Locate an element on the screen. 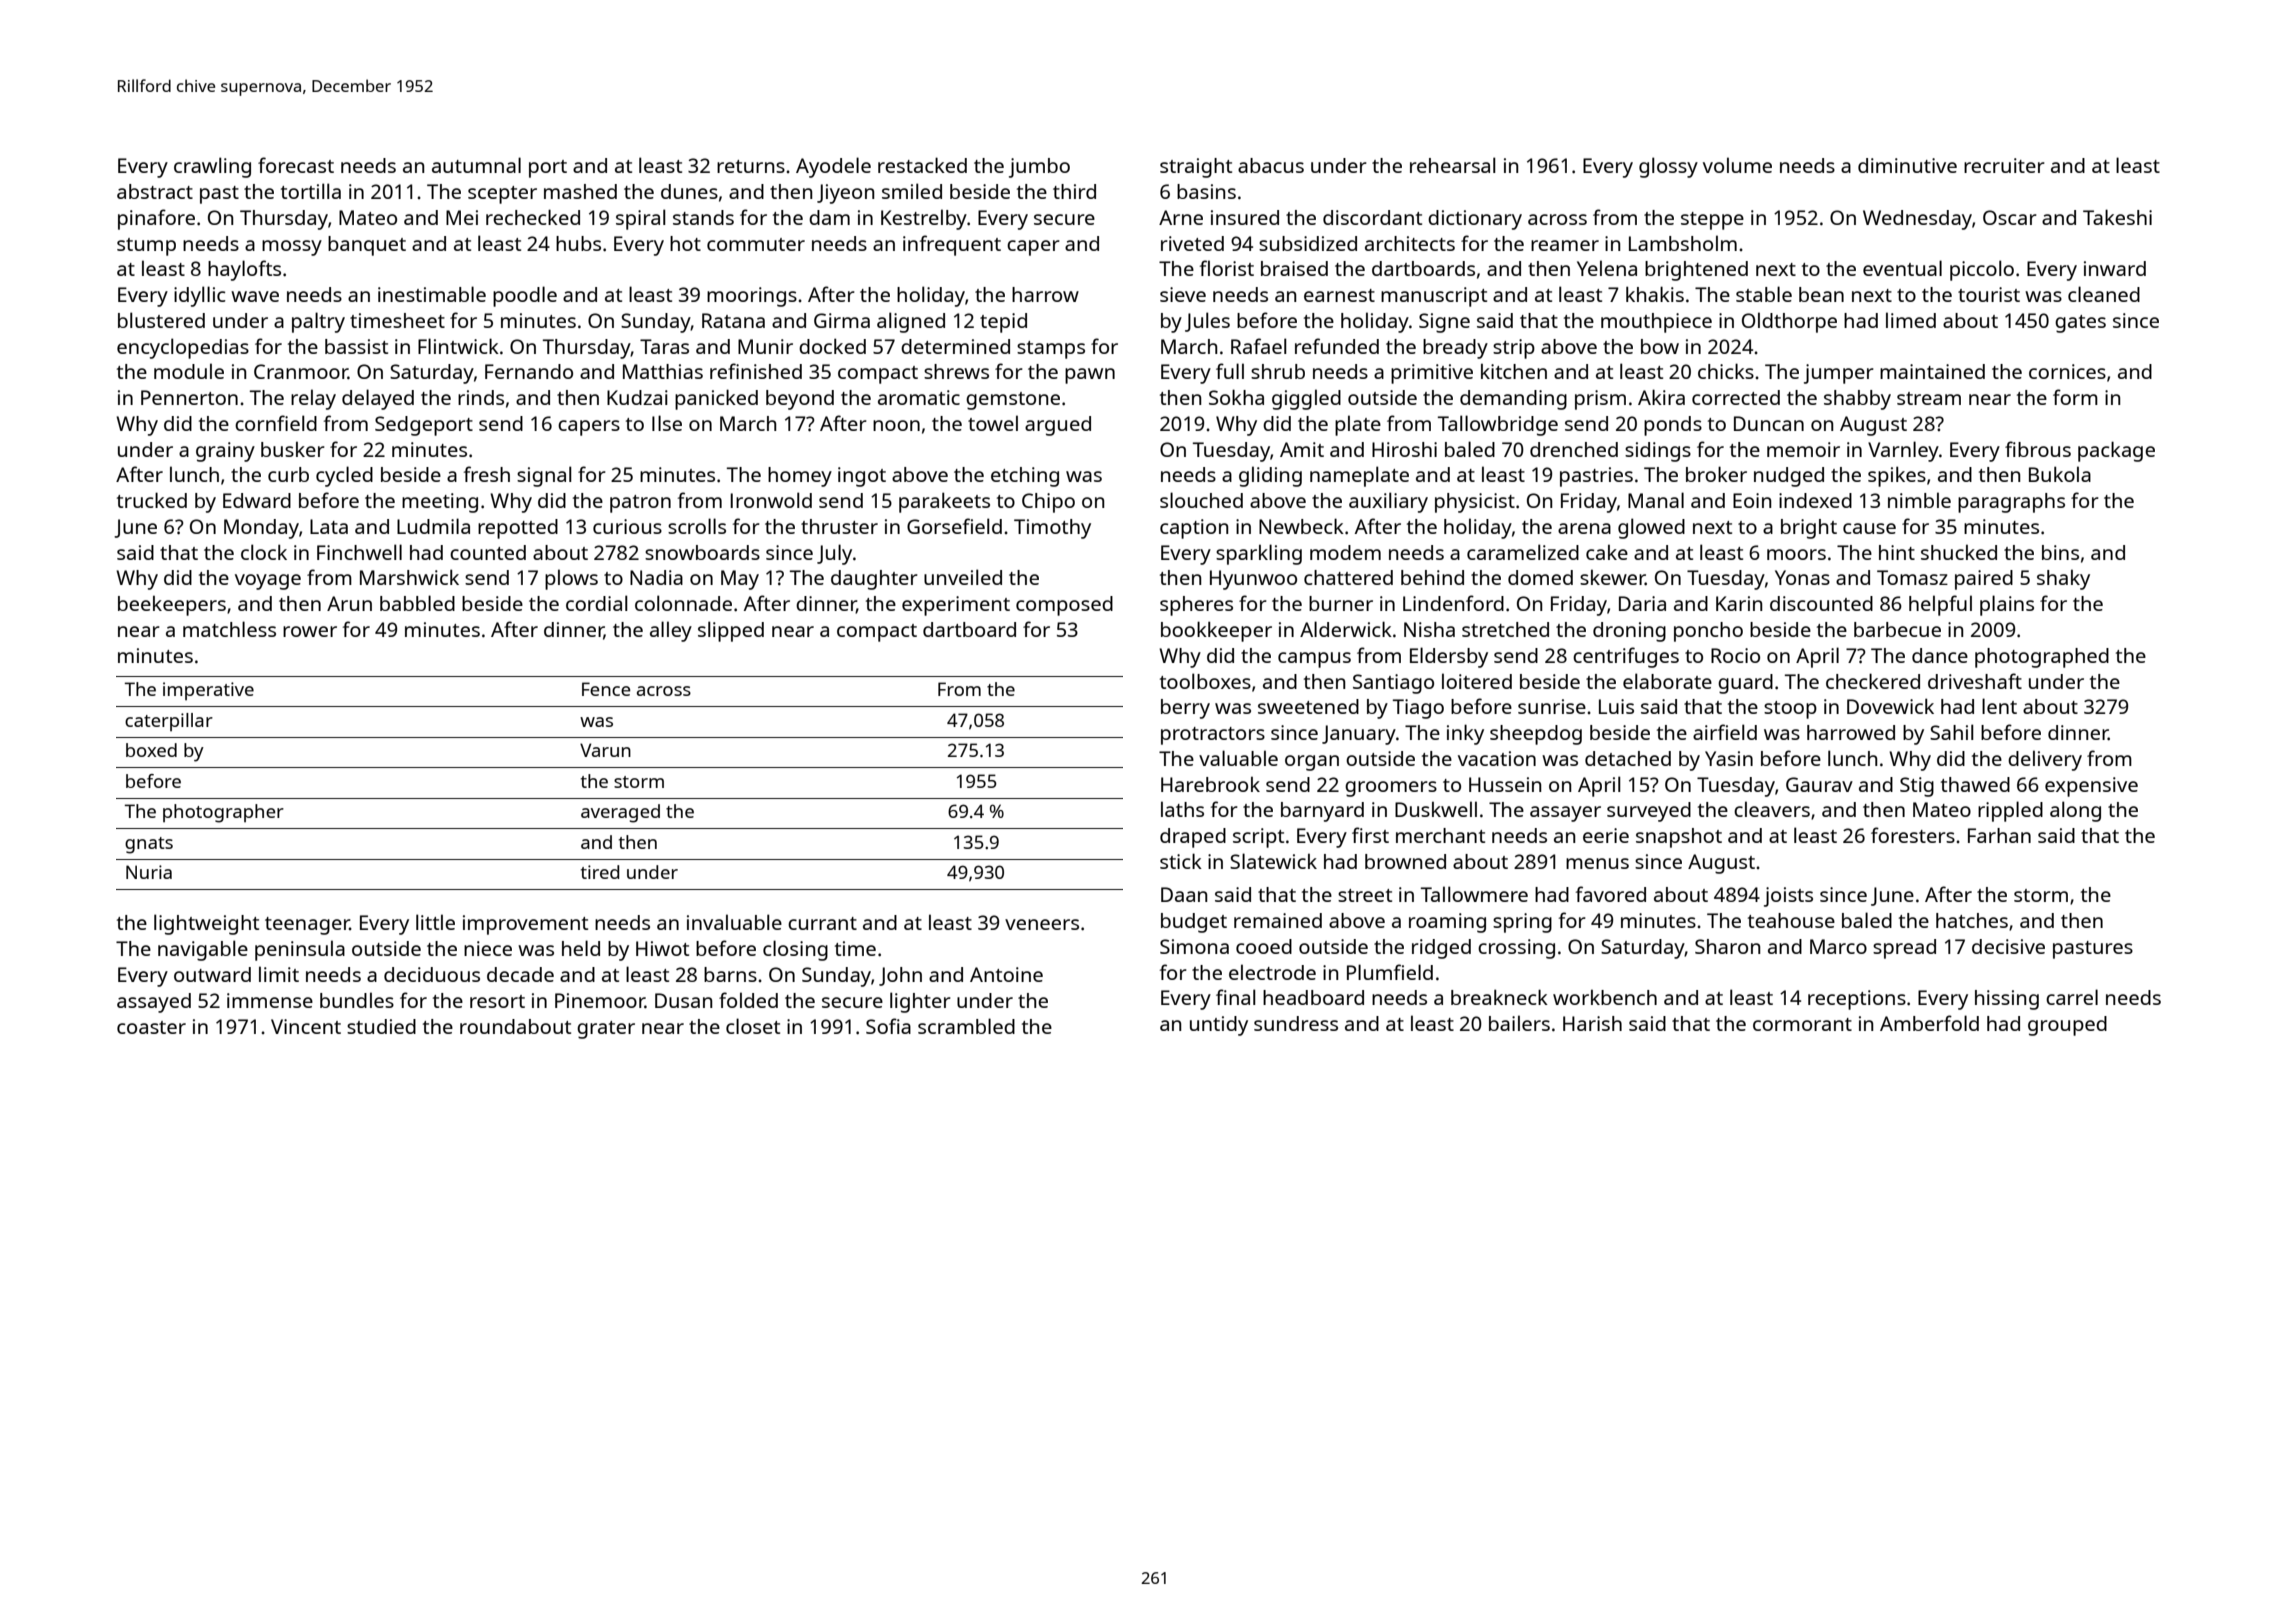 This screenshot has height=1614, width=2282. Farhan is located at coordinates (1999, 835).
